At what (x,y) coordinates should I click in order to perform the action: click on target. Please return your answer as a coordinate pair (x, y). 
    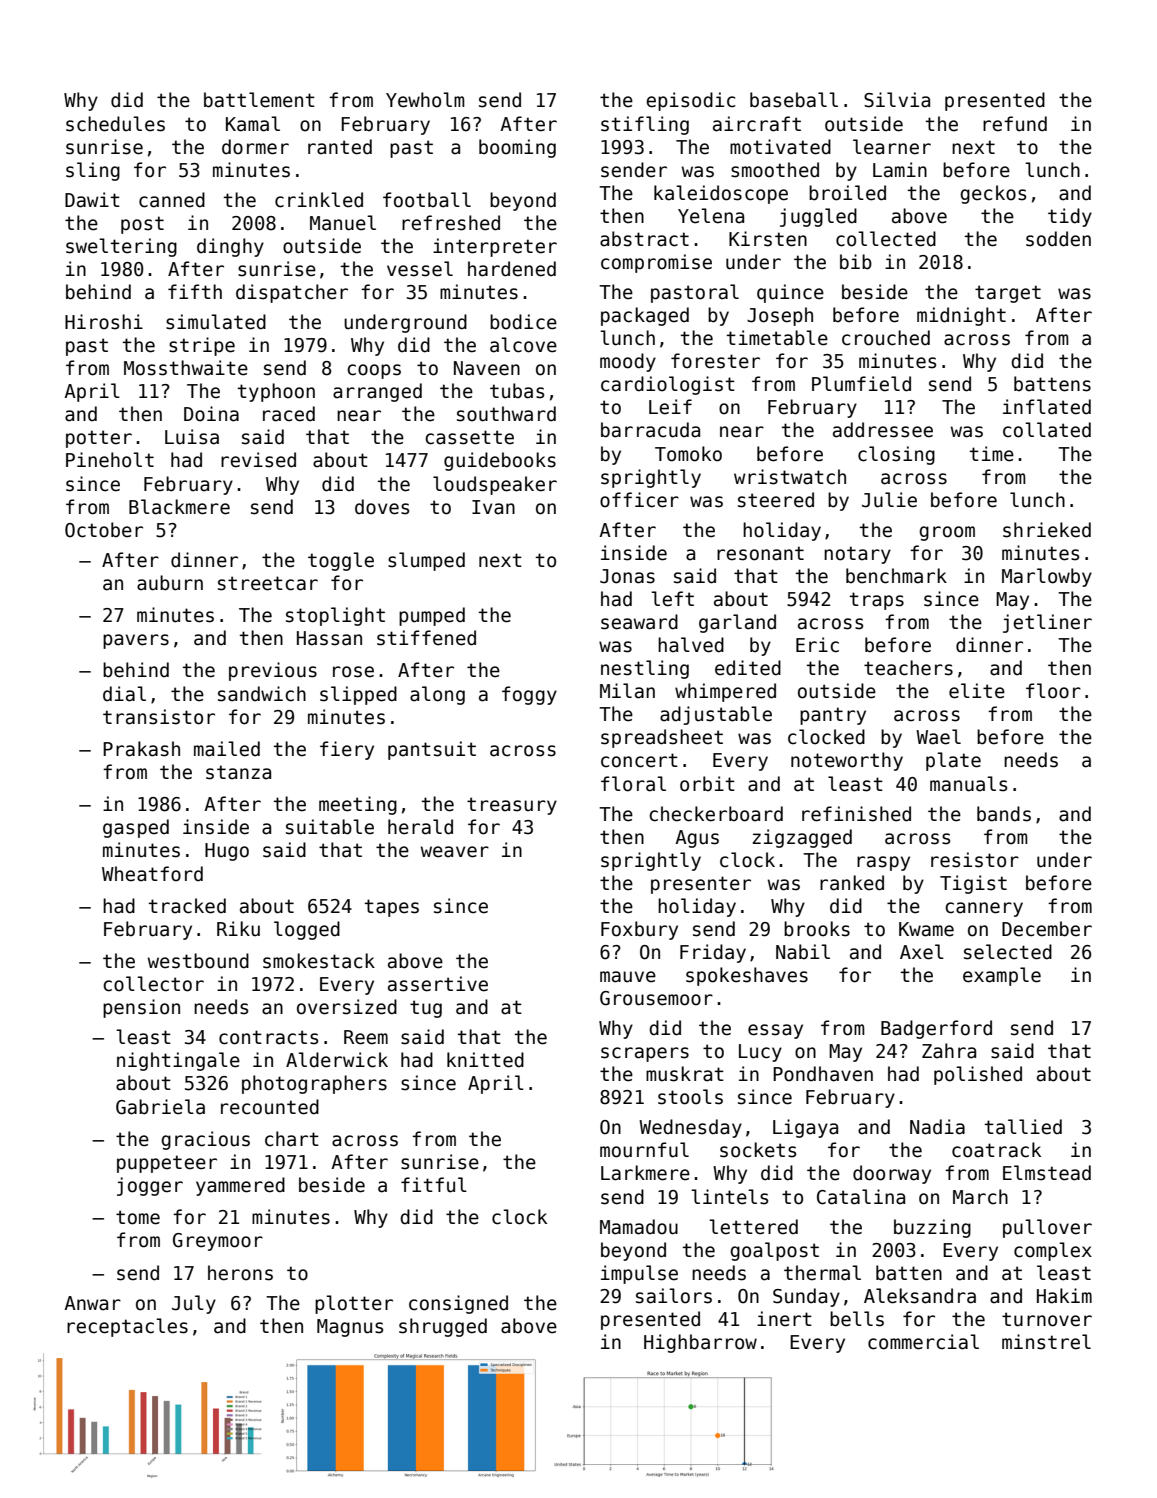
    Looking at the image, I should click on (1008, 294).
